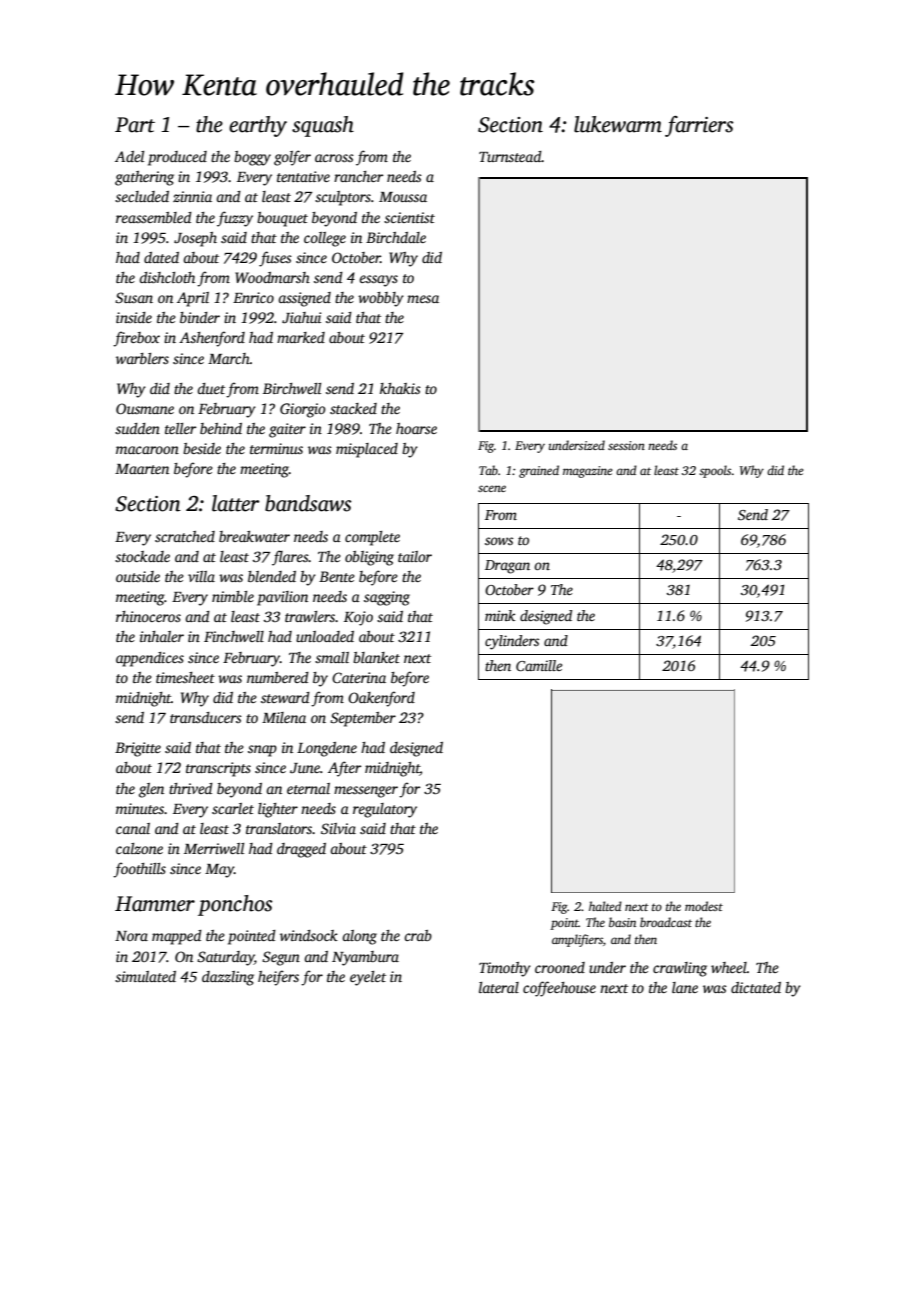  What do you see at coordinates (155, 904) in the screenshot?
I see `Hammer` at bounding box center [155, 904].
